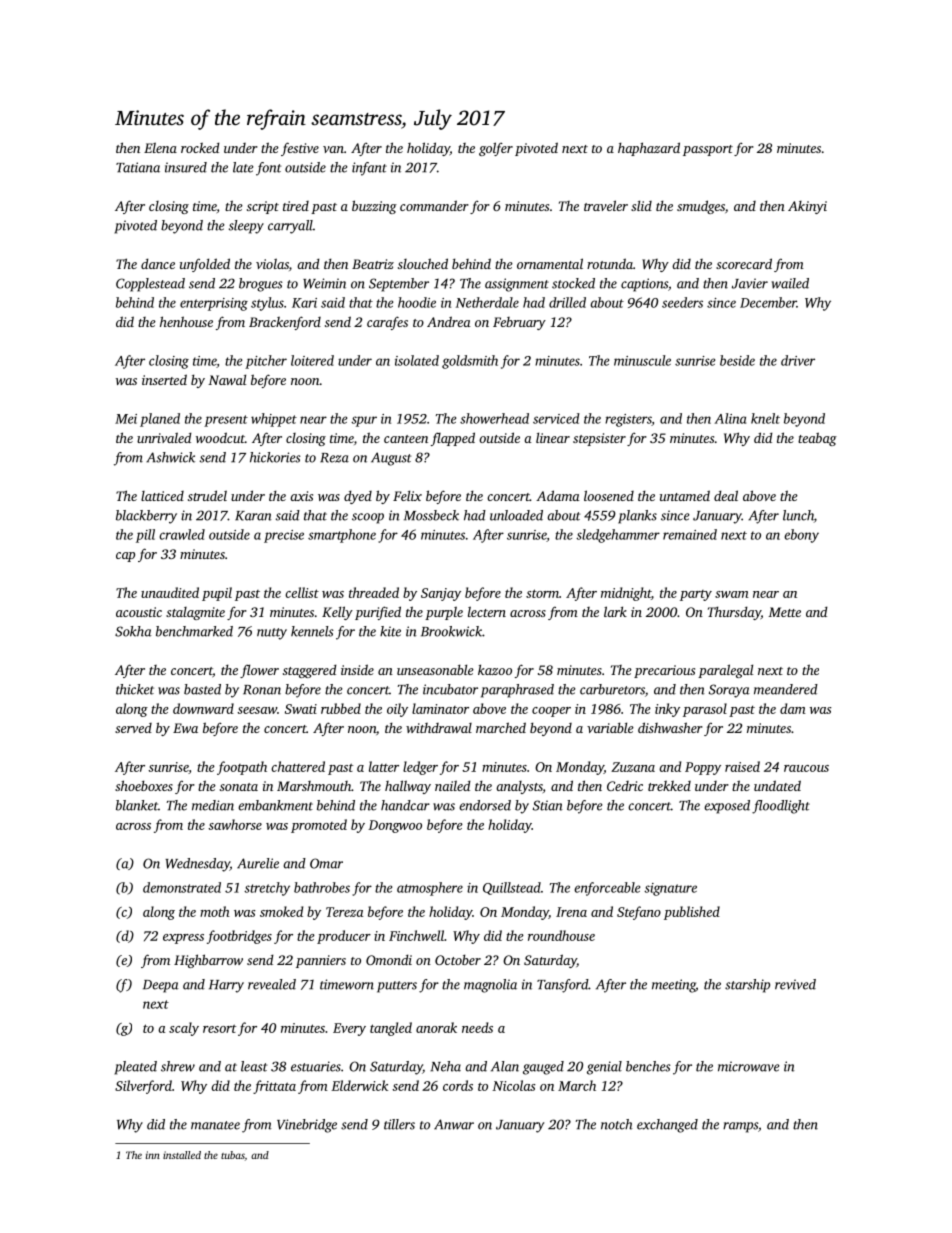  What do you see at coordinates (153, 1155) in the screenshot?
I see `inn` at bounding box center [153, 1155].
